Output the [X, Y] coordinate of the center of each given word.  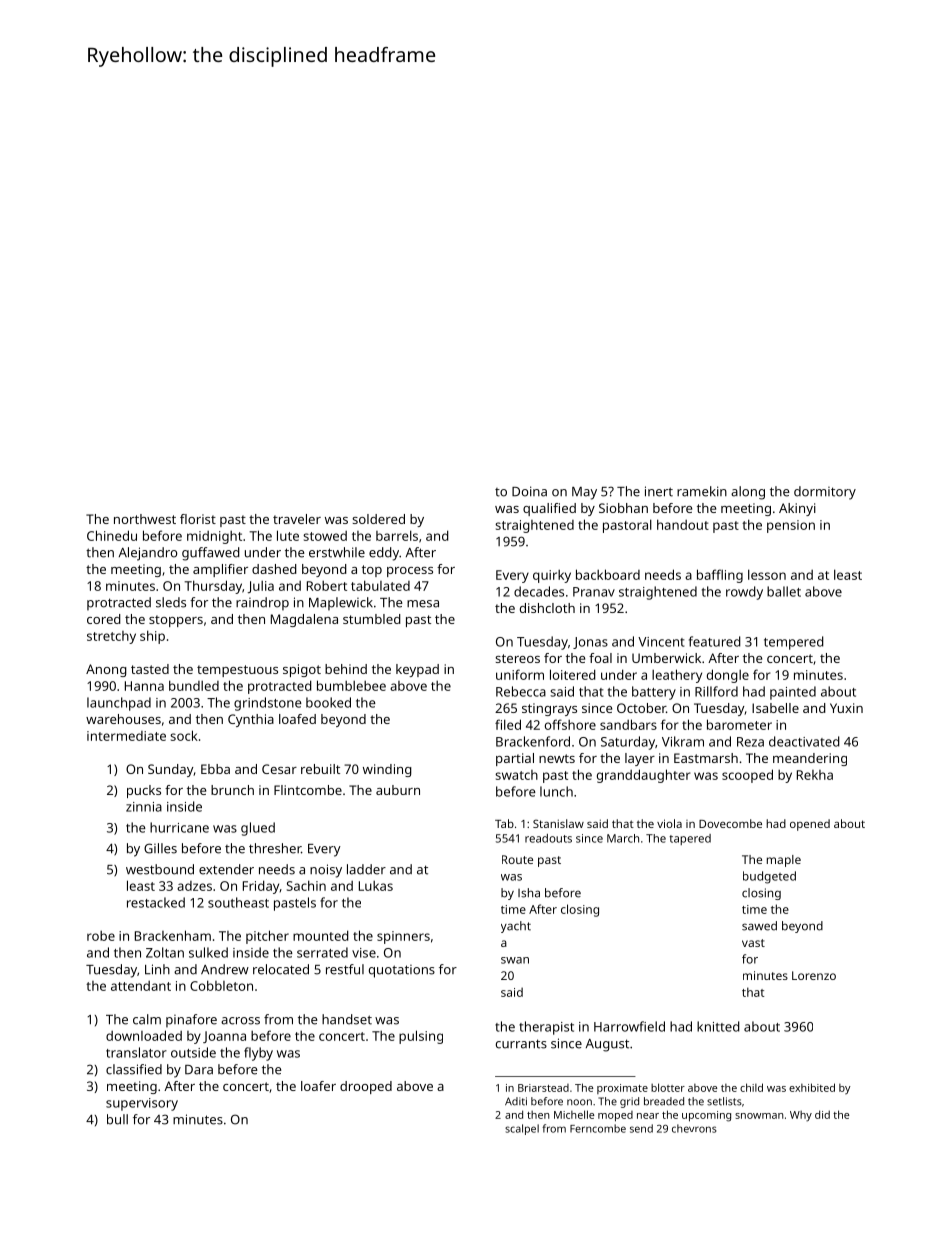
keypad [417, 670]
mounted [321, 935]
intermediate [126, 736]
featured [715, 641]
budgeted [769, 877]
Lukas [376, 886]
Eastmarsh [706, 758]
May [584, 493]
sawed [759, 926]
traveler [297, 519]
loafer [318, 1086]
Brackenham [173, 935]
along [748, 493]
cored [104, 619]
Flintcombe [308, 790]
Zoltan [165, 952]
